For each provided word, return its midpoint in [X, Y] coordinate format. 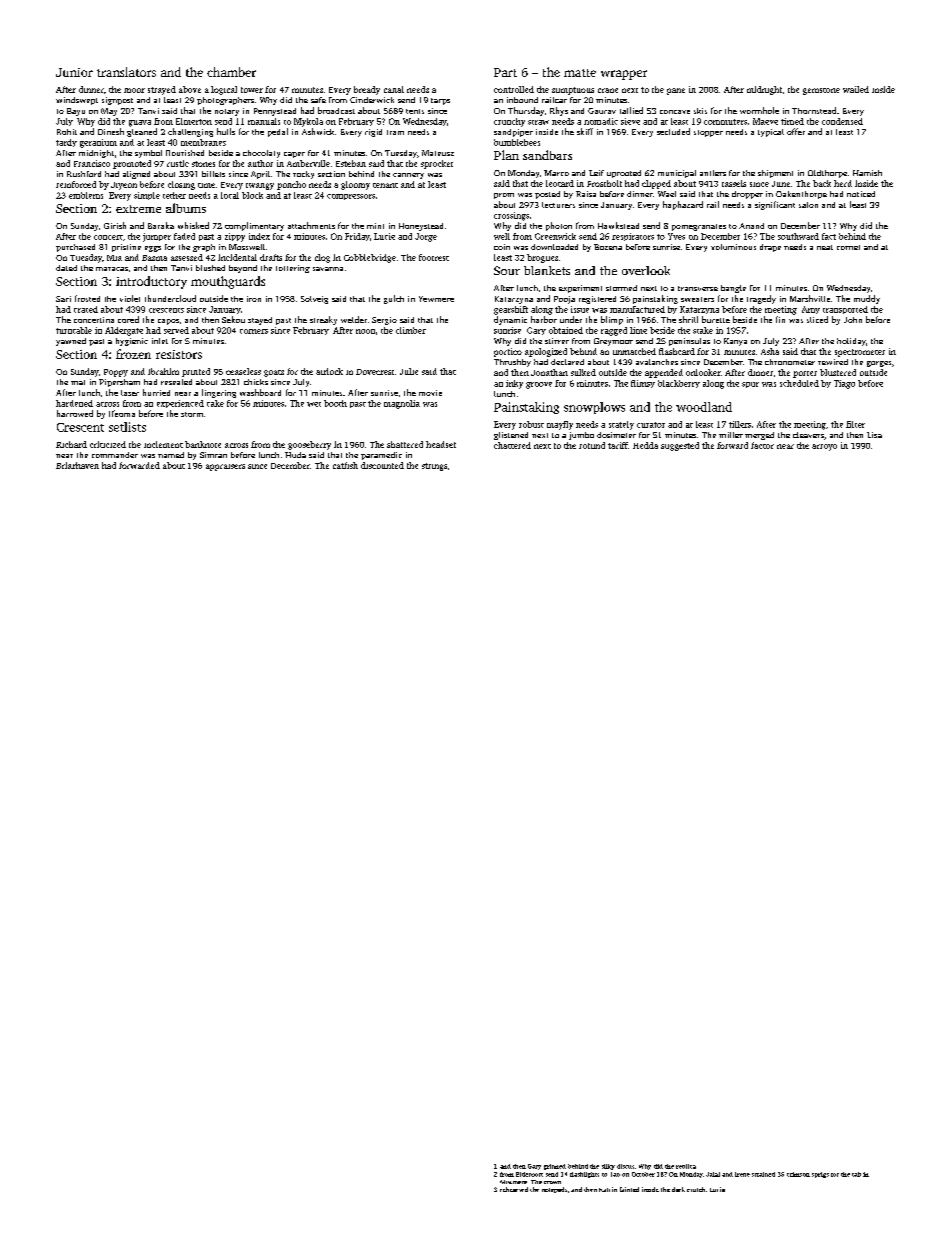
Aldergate [124, 331]
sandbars [547, 155]
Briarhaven [77, 465]
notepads [554, 1190]
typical [771, 133]
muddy [867, 299]
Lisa [874, 435]
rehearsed [514, 1189]
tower [252, 90]
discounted [382, 465]
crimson [798, 1174]
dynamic [510, 320]
